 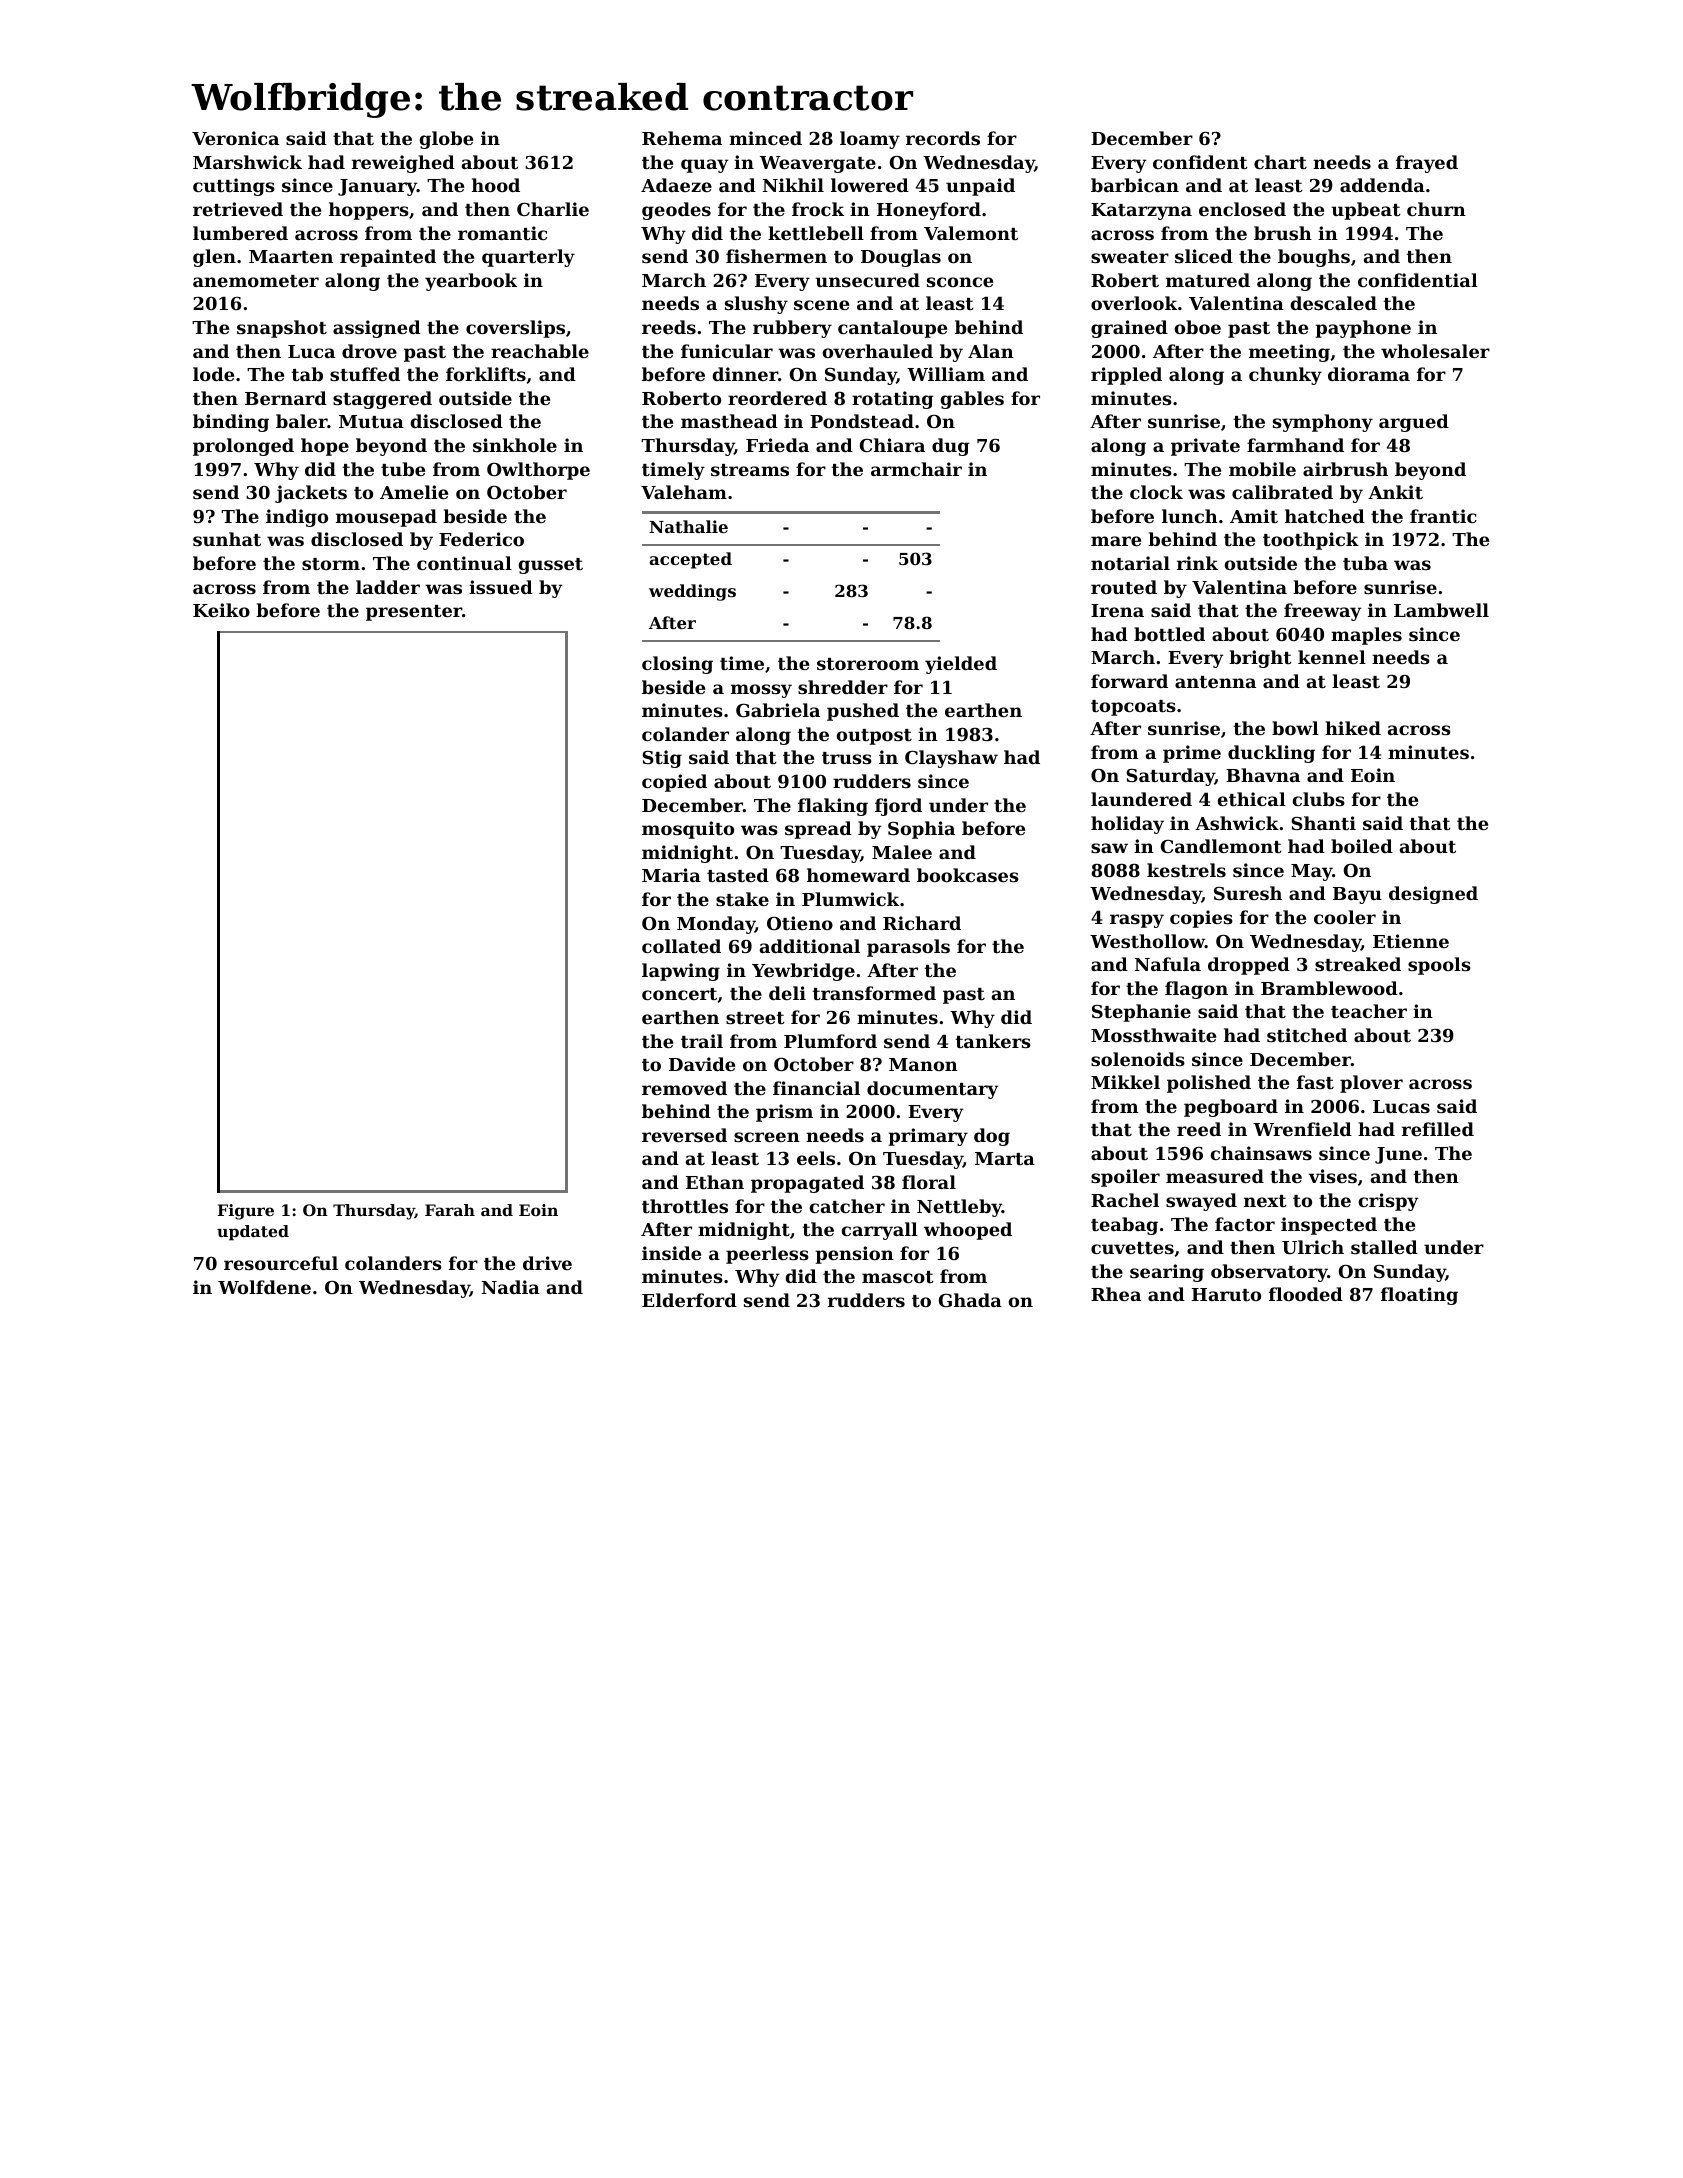 I want to click on lode, so click(x=213, y=374).
